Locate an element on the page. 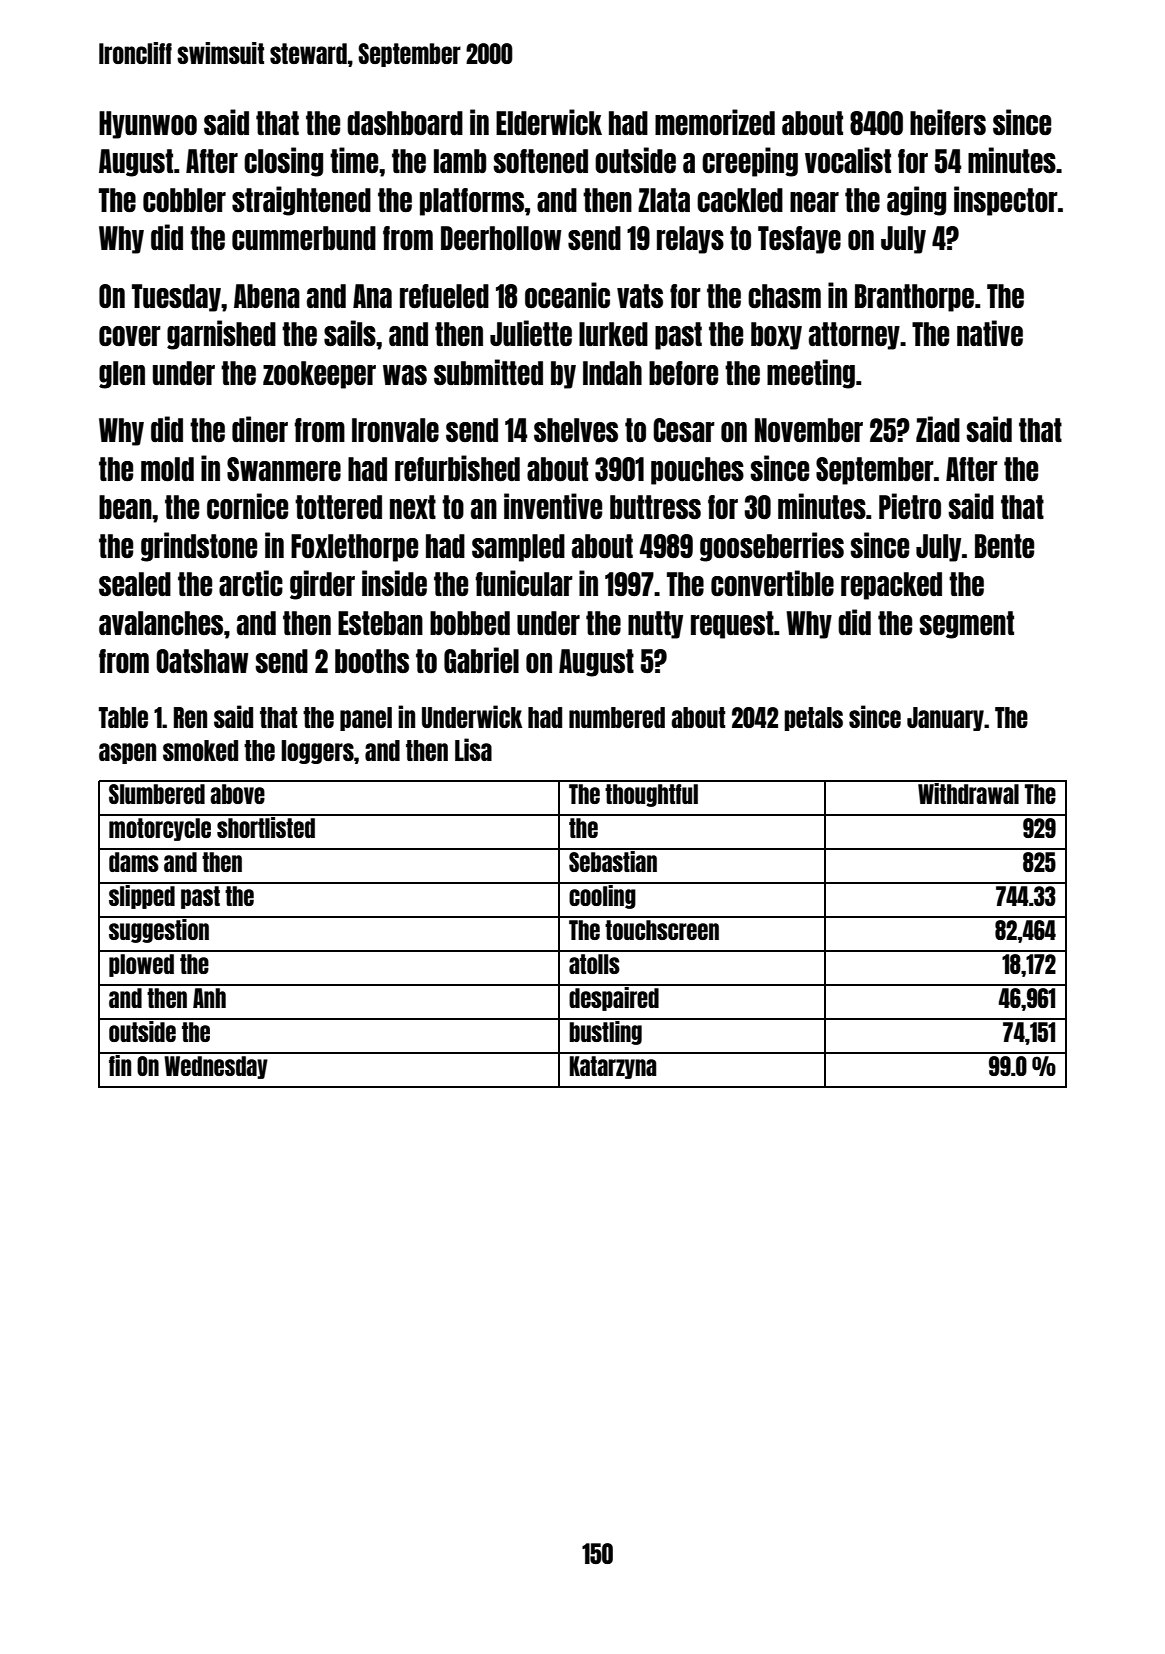 Image resolution: width=1165 pixels, height=1654 pixels. November is located at coordinates (809, 430).
